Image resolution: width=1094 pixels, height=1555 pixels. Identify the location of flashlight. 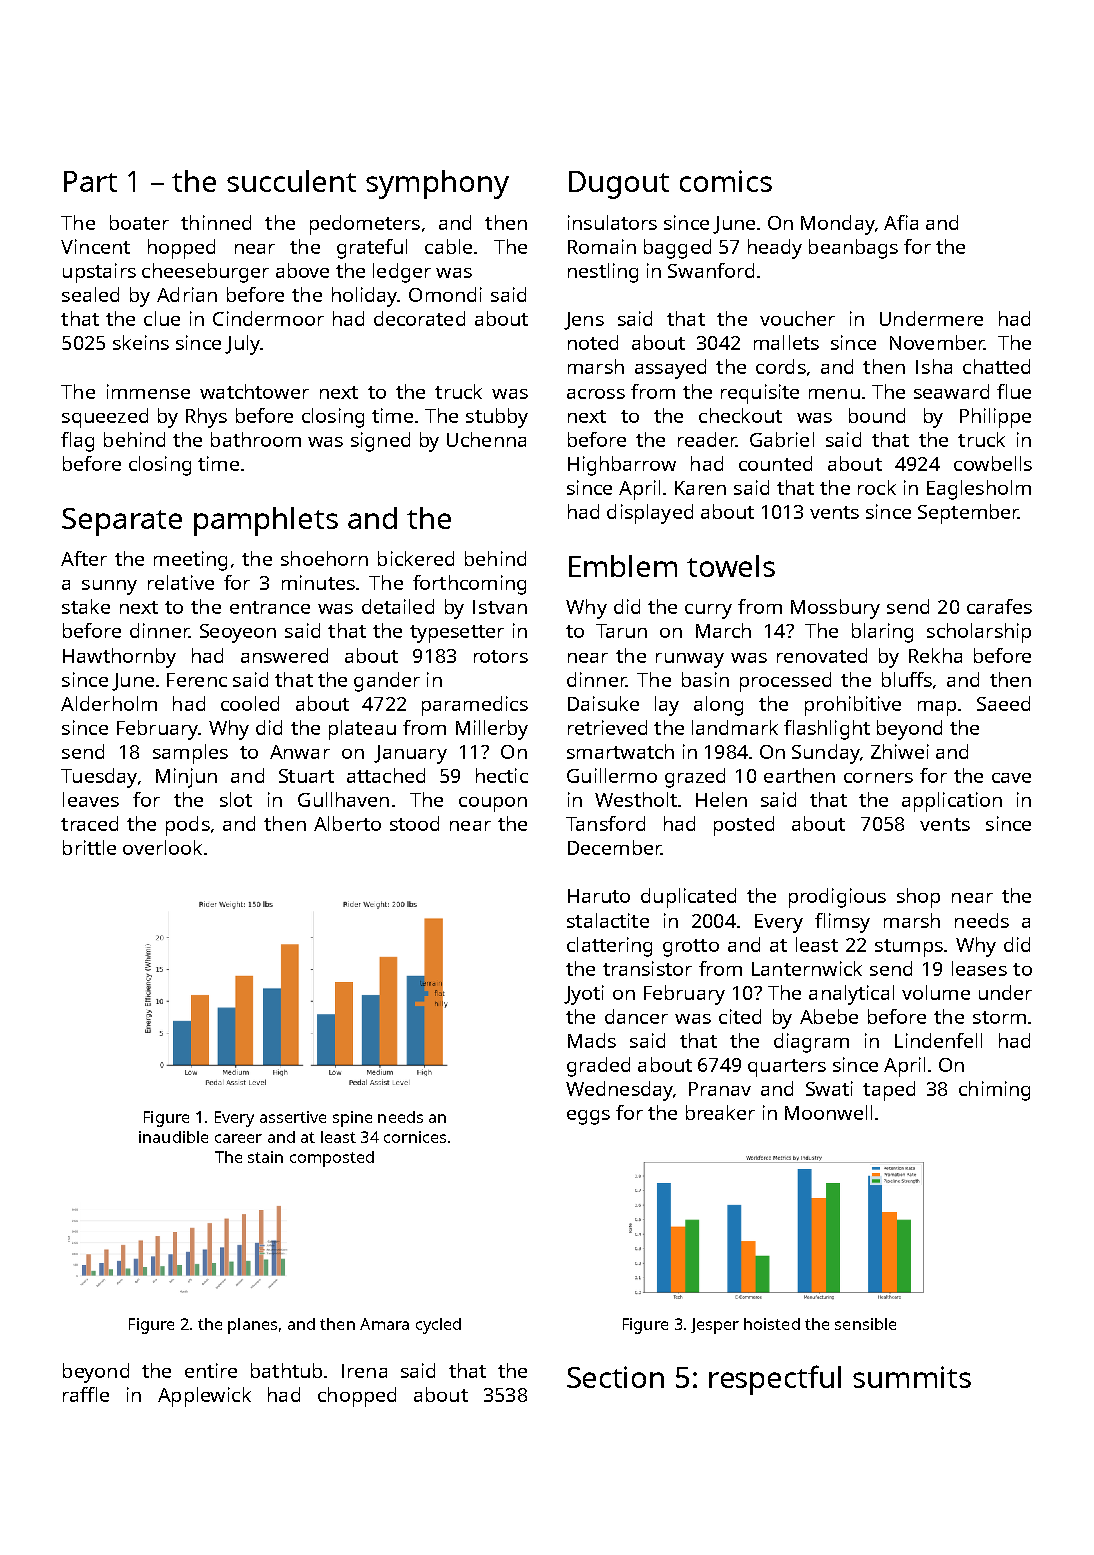
(827, 730).
